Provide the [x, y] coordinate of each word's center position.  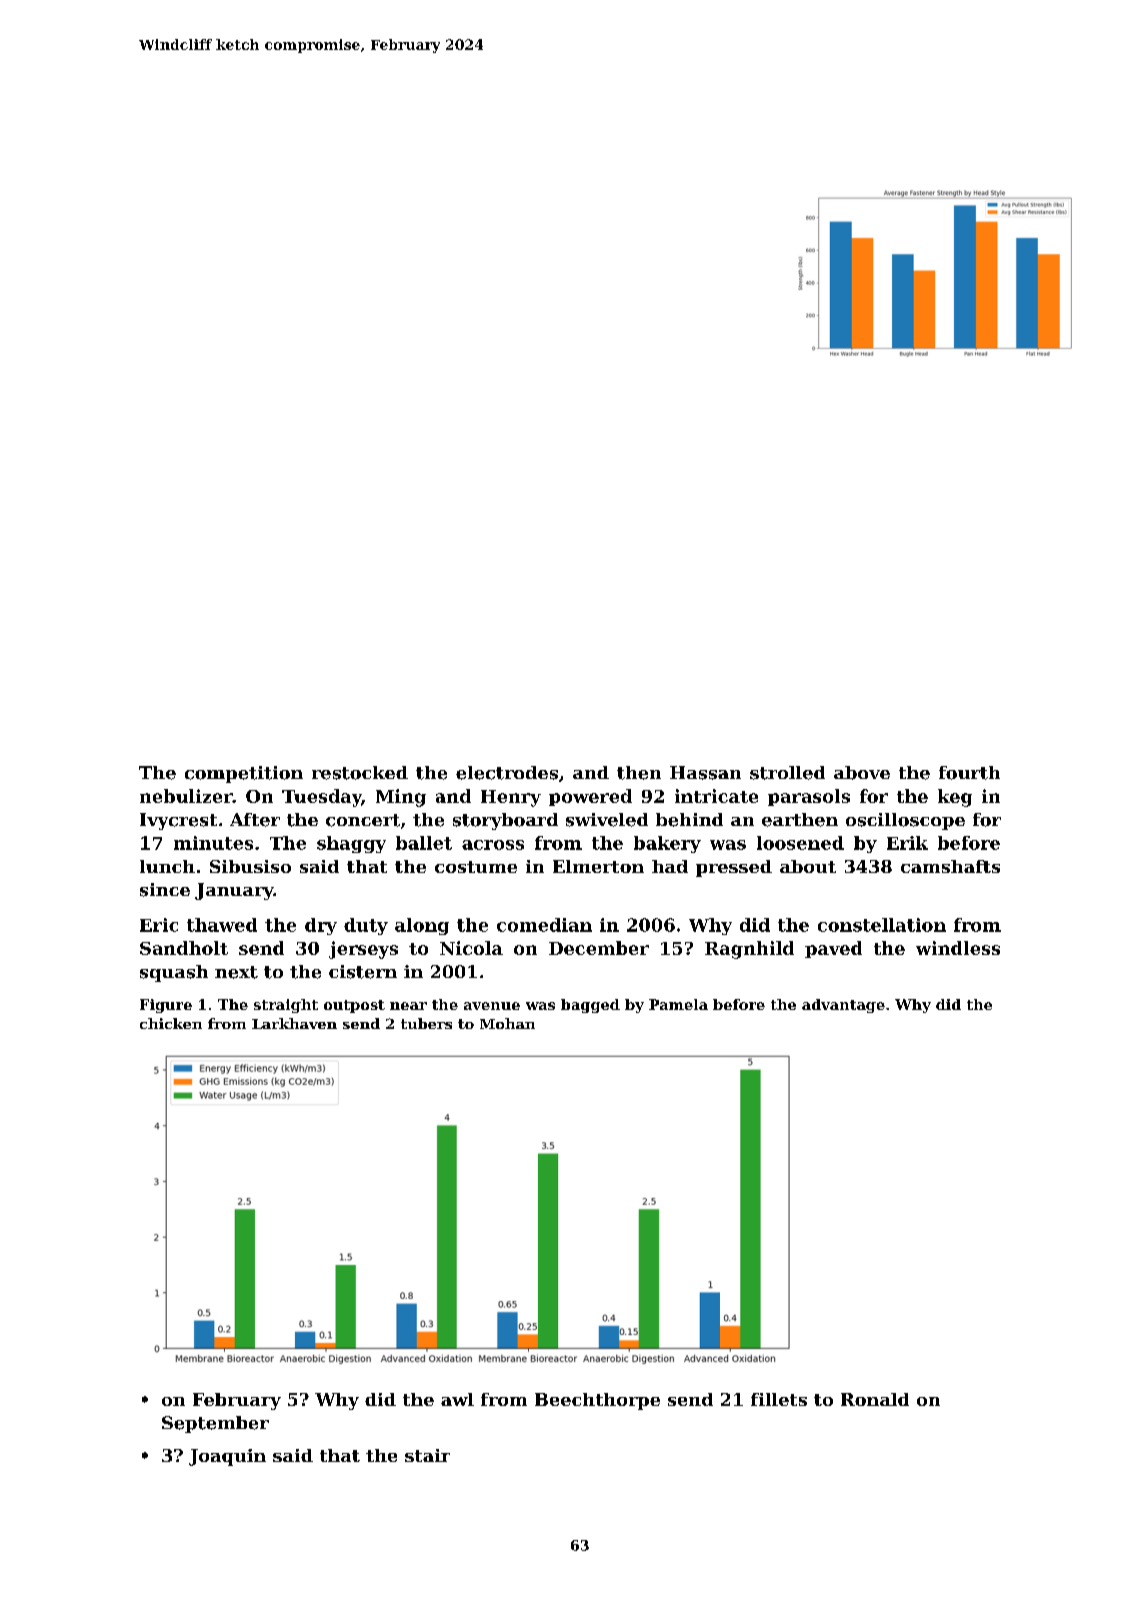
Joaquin [227, 1457]
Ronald [875, 1399]
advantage [843, 1006]
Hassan [705, 773]
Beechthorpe [597, 1401]
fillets [779, 1399]
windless [958, 948]
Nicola [471, 948]
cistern [363, 972]
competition [244, 774]
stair [427, 1455]
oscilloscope [905, 821]
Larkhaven [294, 1023]
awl [457, 1399]
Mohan [507, 1023]
